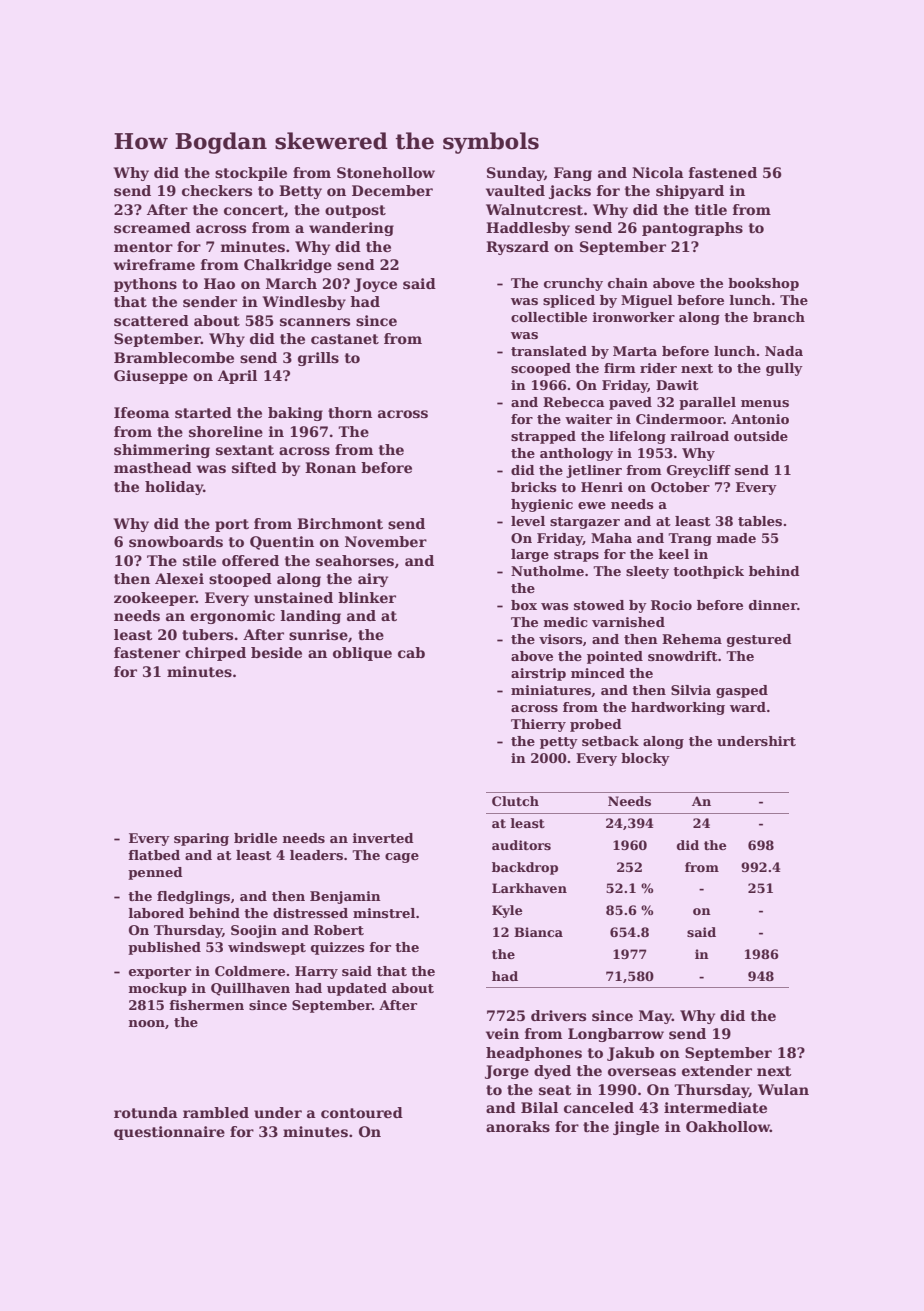 The width and height of the document is (924, 1311). I want to click on oblique, so click(362, 654).
